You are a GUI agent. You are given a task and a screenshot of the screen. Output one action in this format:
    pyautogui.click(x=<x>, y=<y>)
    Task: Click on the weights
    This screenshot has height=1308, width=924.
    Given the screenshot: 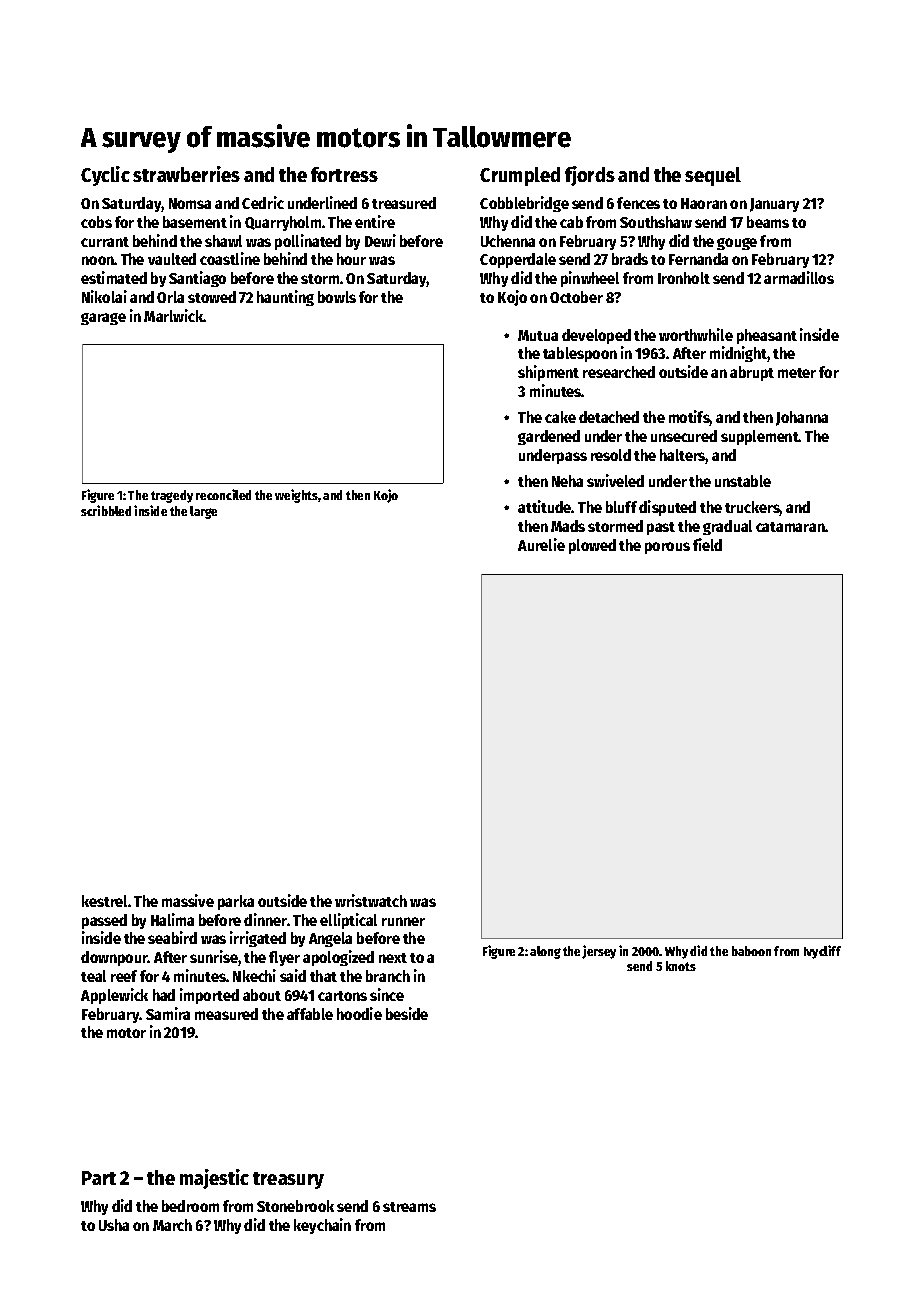 What is the action you would take?
    pyautogui.click(x=296, y=496)
